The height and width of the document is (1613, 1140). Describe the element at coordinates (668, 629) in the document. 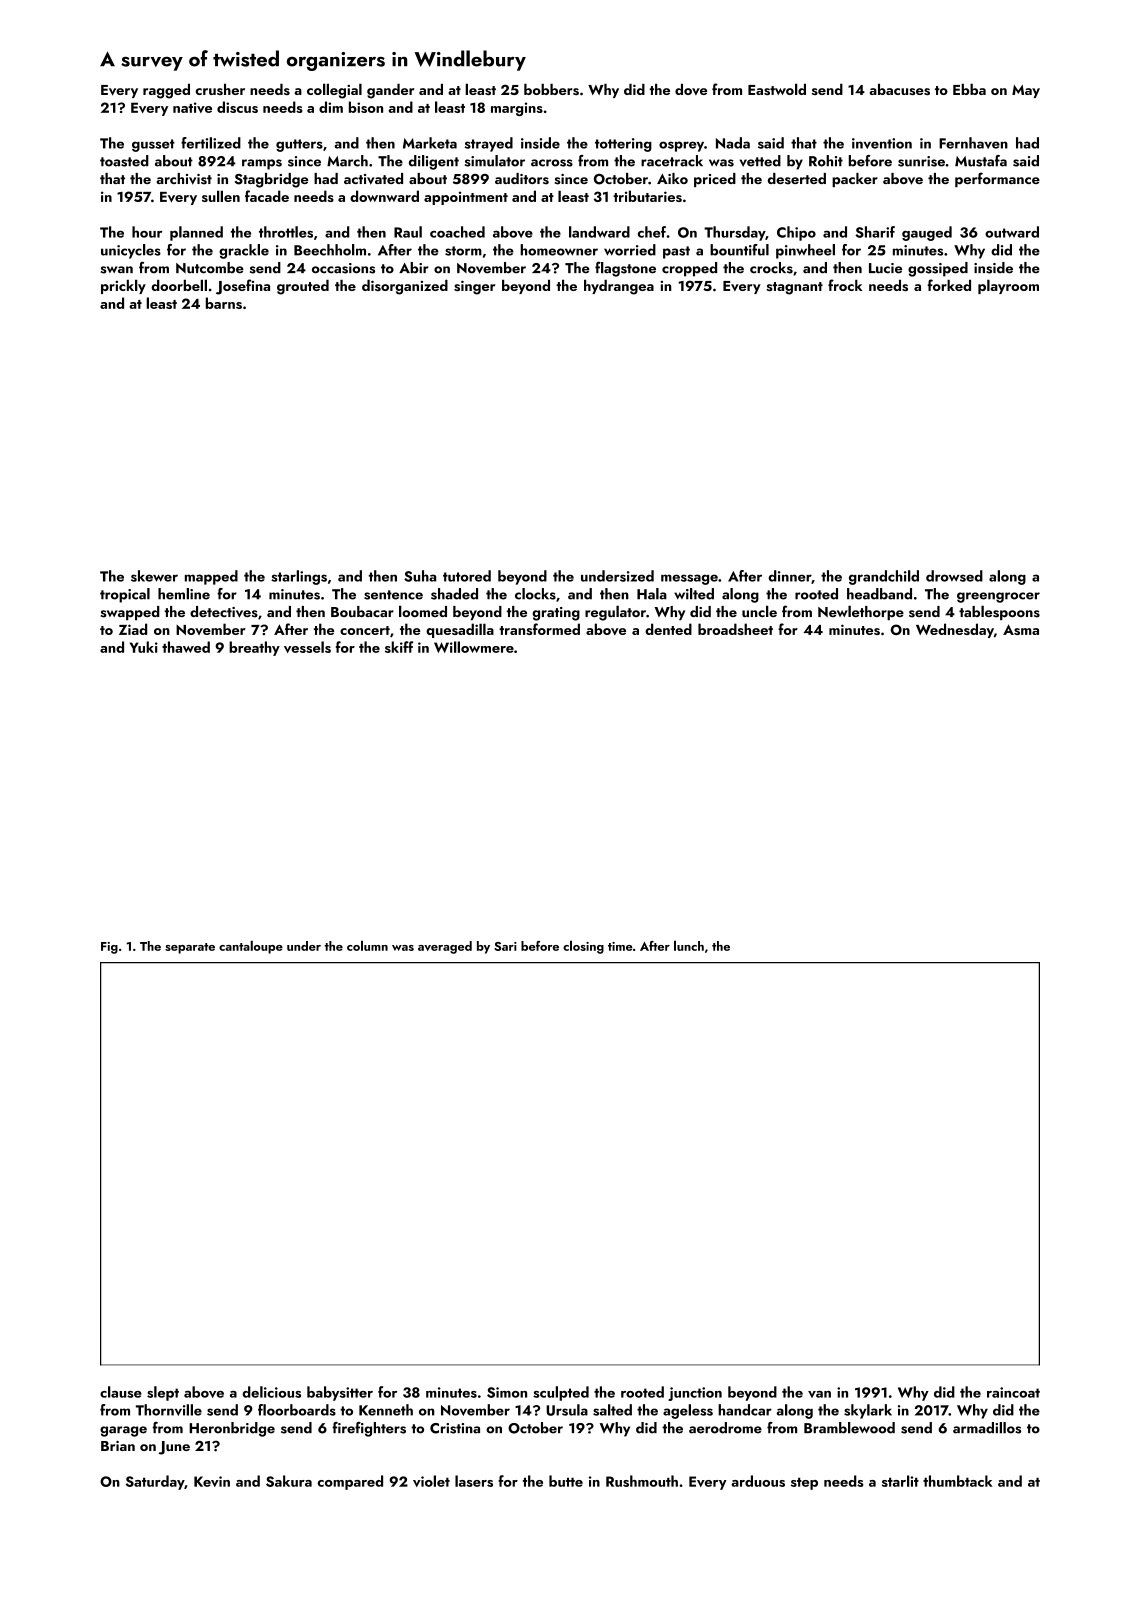

I see `dented` at that location.
